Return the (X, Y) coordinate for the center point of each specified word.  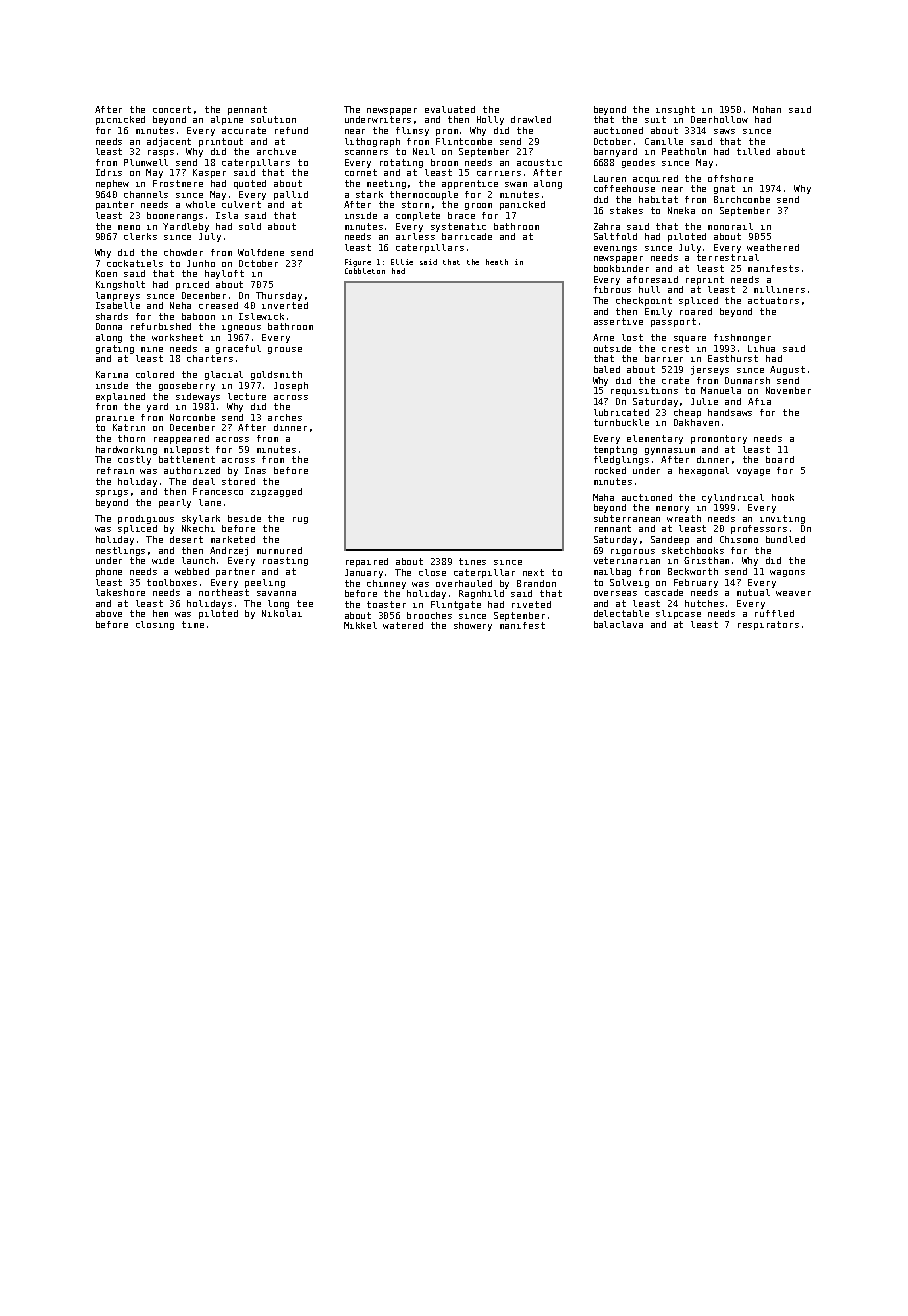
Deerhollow (719, 119)
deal (204, 481)
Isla (227, 215)
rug (300, 520)
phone (109, 572)
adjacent (169, 142)
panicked (522, 205)
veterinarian (627, 560)
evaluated (450, 109)
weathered (773, 247)
